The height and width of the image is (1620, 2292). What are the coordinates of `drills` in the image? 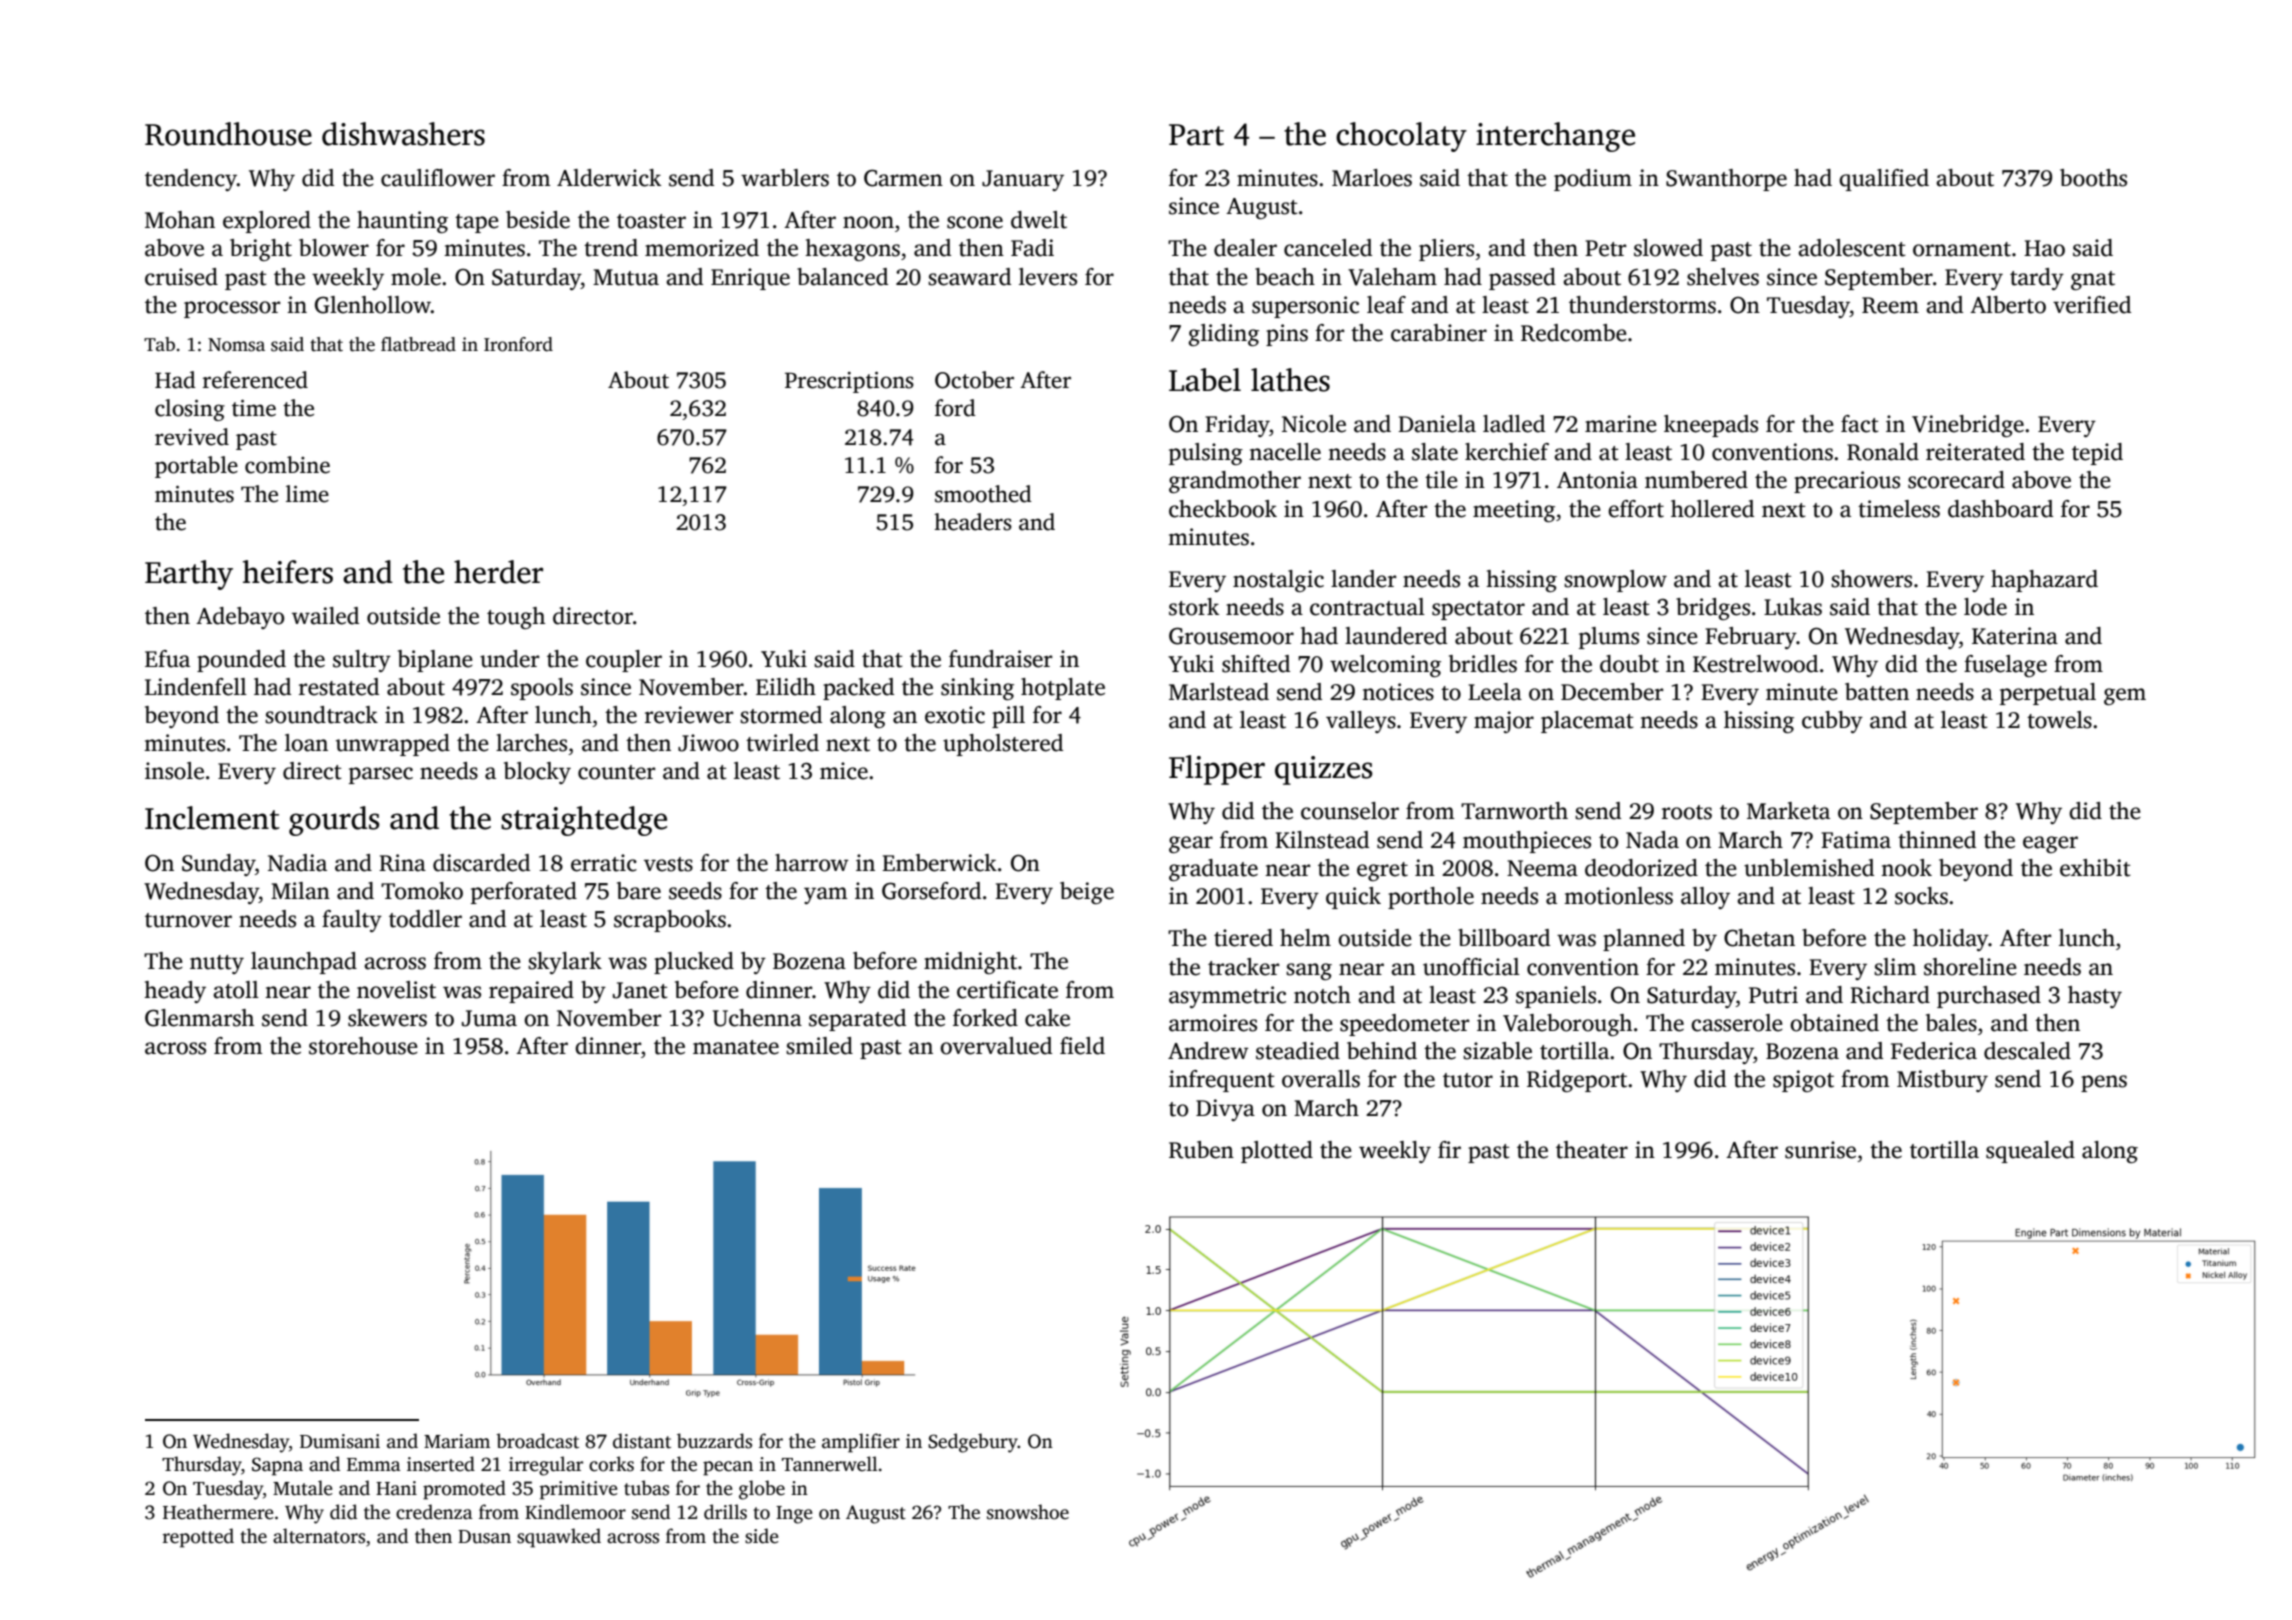 It's located at (725, 1512).
